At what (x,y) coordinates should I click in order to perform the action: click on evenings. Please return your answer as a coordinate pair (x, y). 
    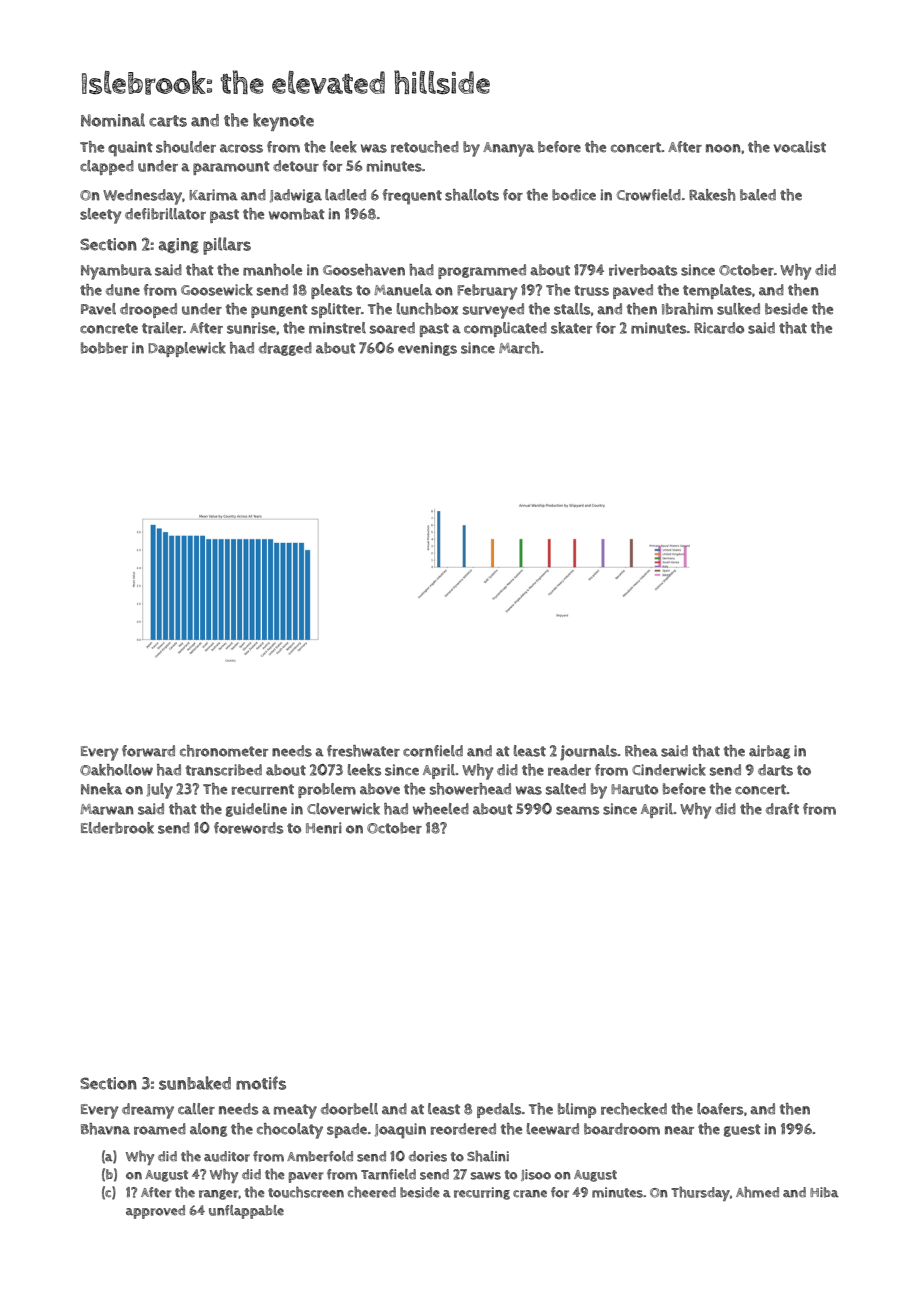
    Looking at the image, I should click on (427, 349).
